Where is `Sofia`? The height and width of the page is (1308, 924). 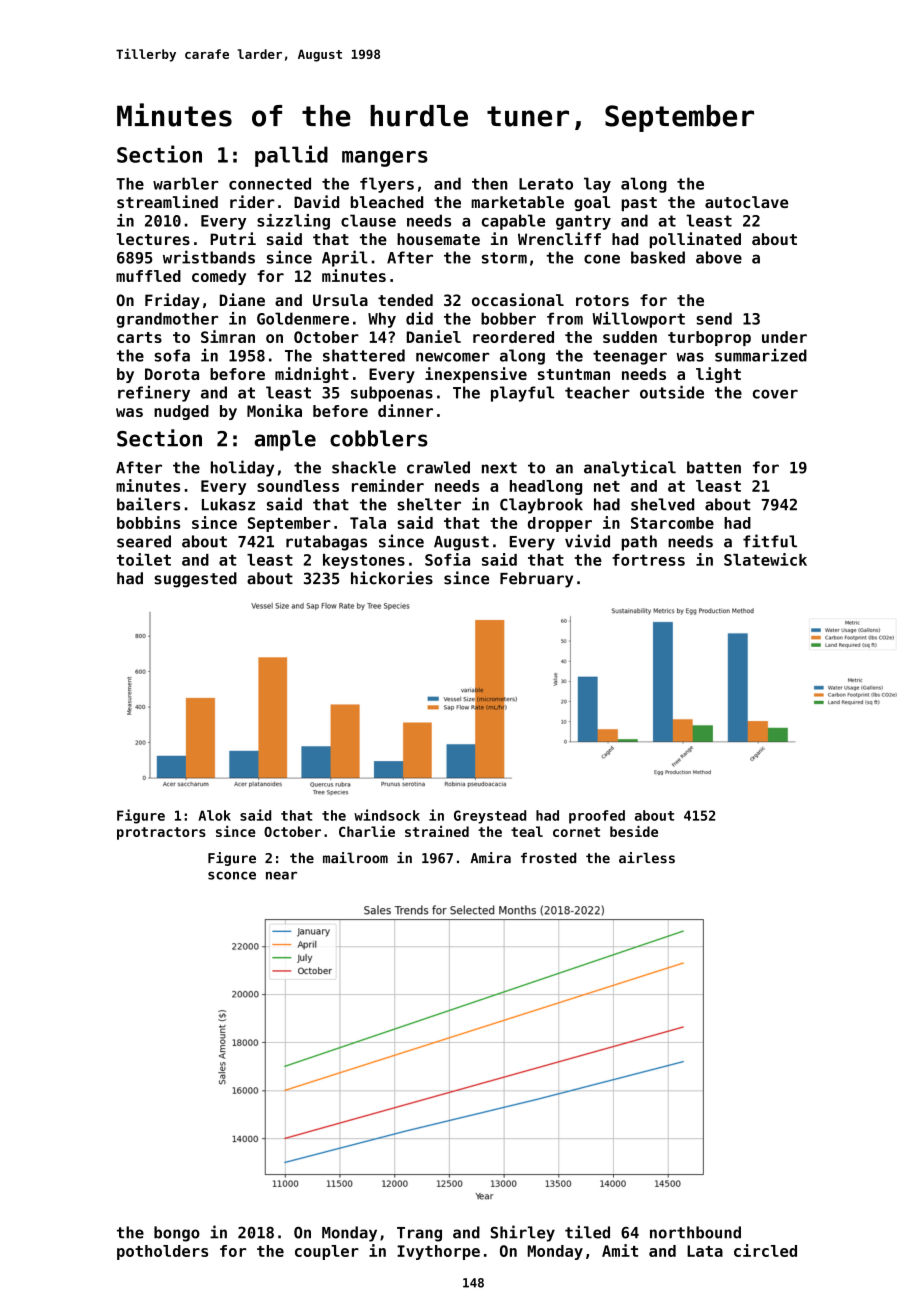
Sofia is located at coordinates (447, 559).
